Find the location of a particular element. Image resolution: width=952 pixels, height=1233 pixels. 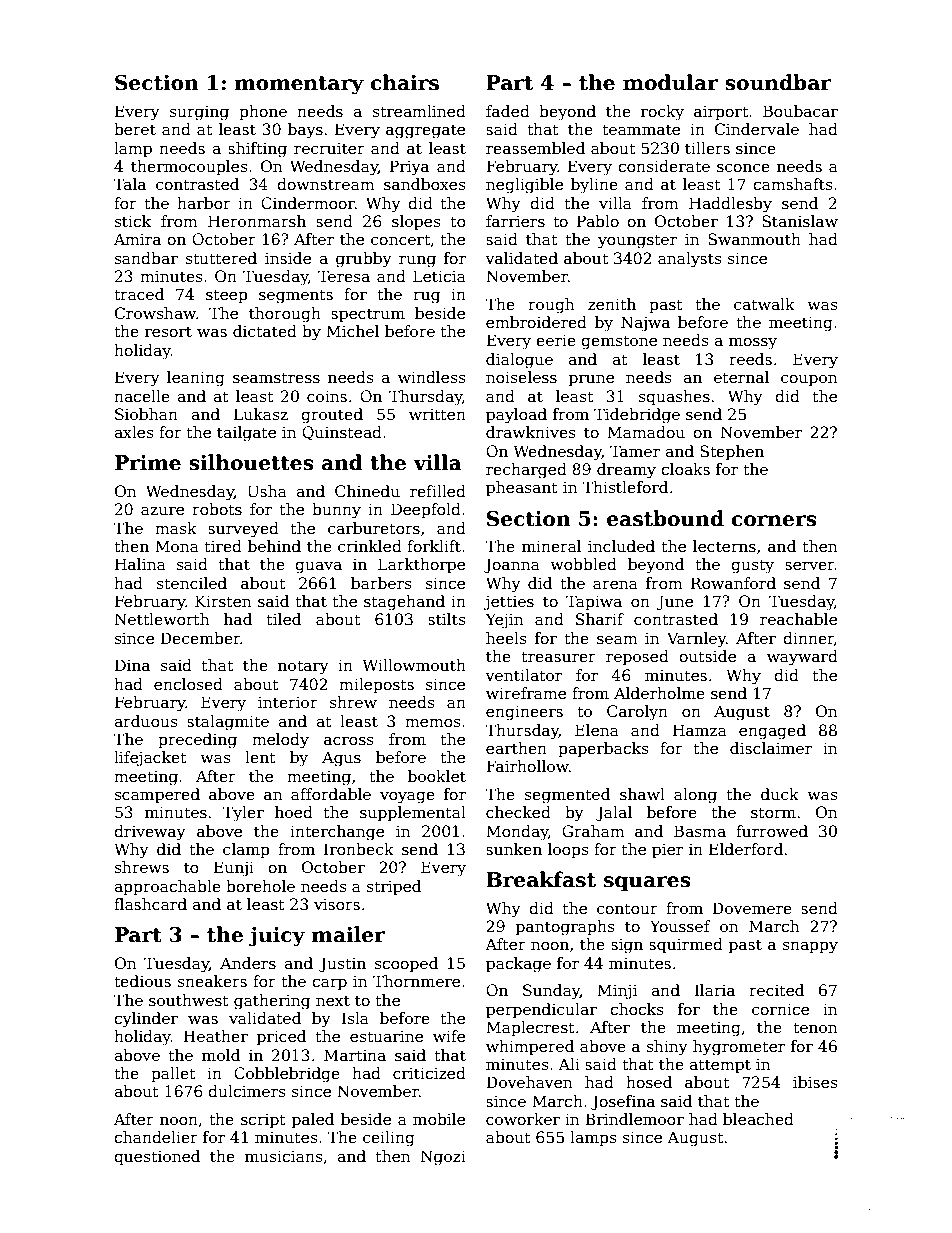

engaged is located at coordinates (772, 732).
